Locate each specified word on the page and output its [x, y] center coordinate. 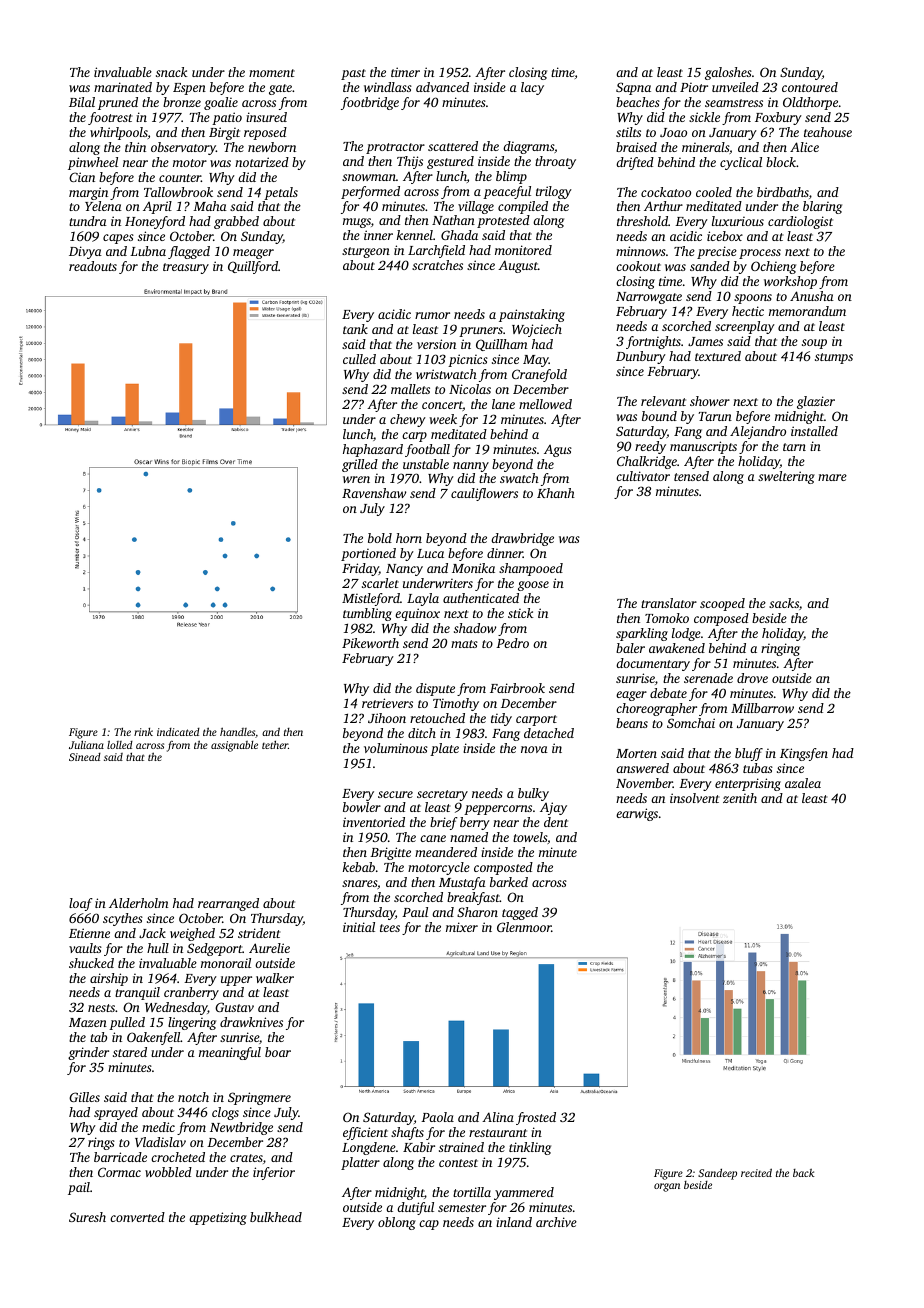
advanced [442, 87]
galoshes [728, 73]
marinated [123, 87]
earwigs [637, 814]
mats [464, 644]
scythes [123, 919]
